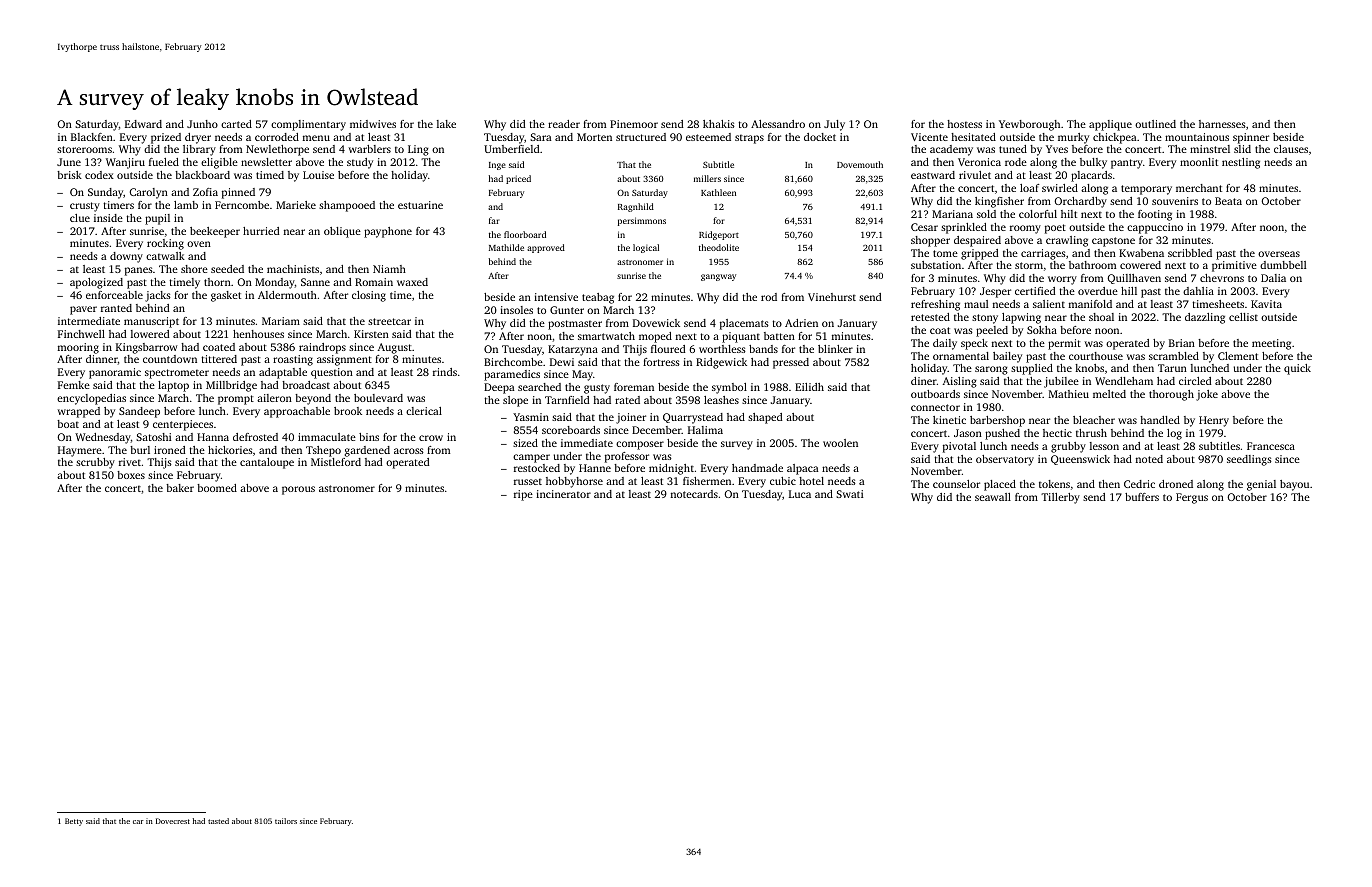  Describe the element at coordinates (286, 821) in the screenshot. I see `tailors` at that location.
